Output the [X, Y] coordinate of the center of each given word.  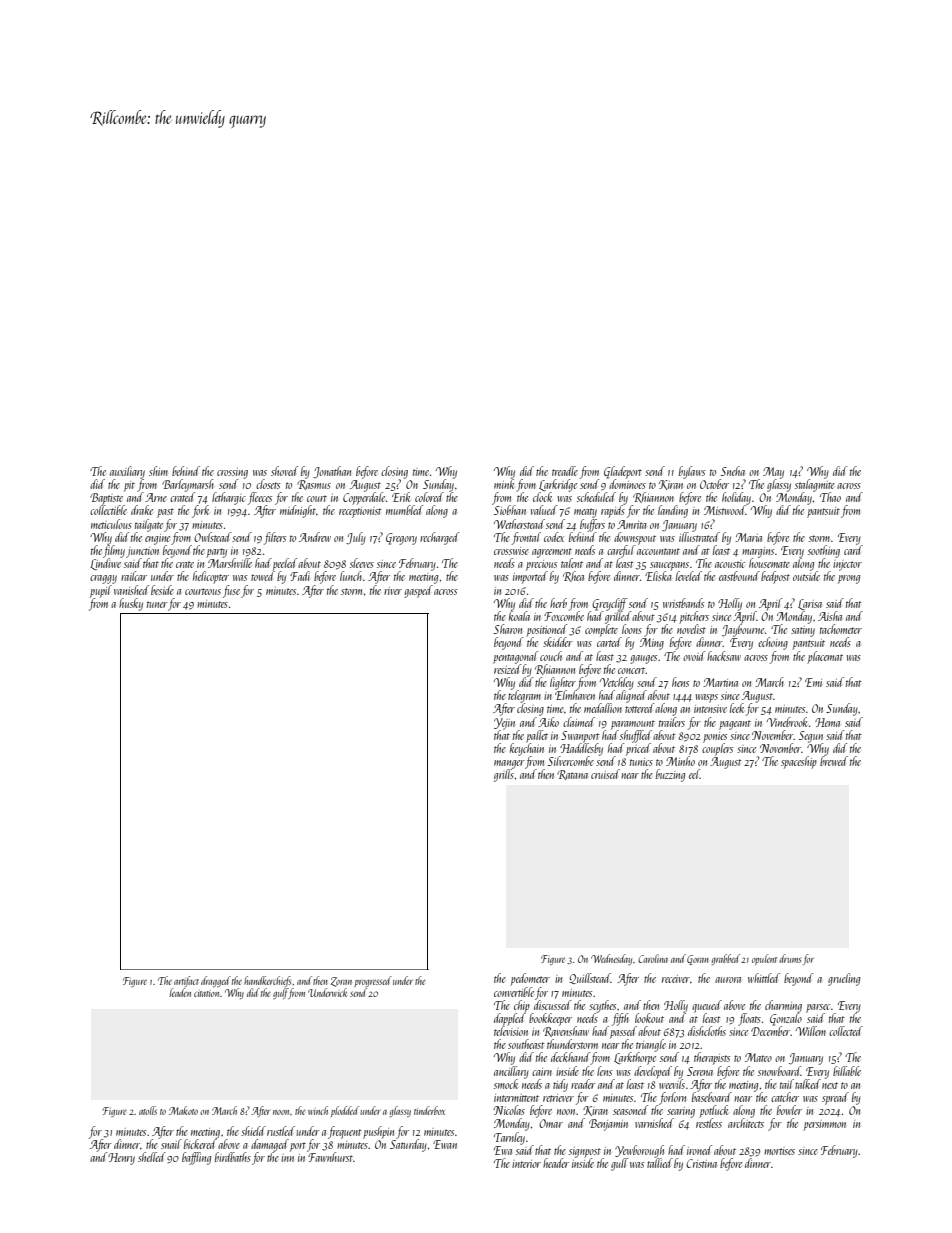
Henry [121, 1159]
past [165, 513]
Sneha [733, 471]
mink [504, 484]
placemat [825, 657]
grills [504, 775]
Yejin [504, 723]
